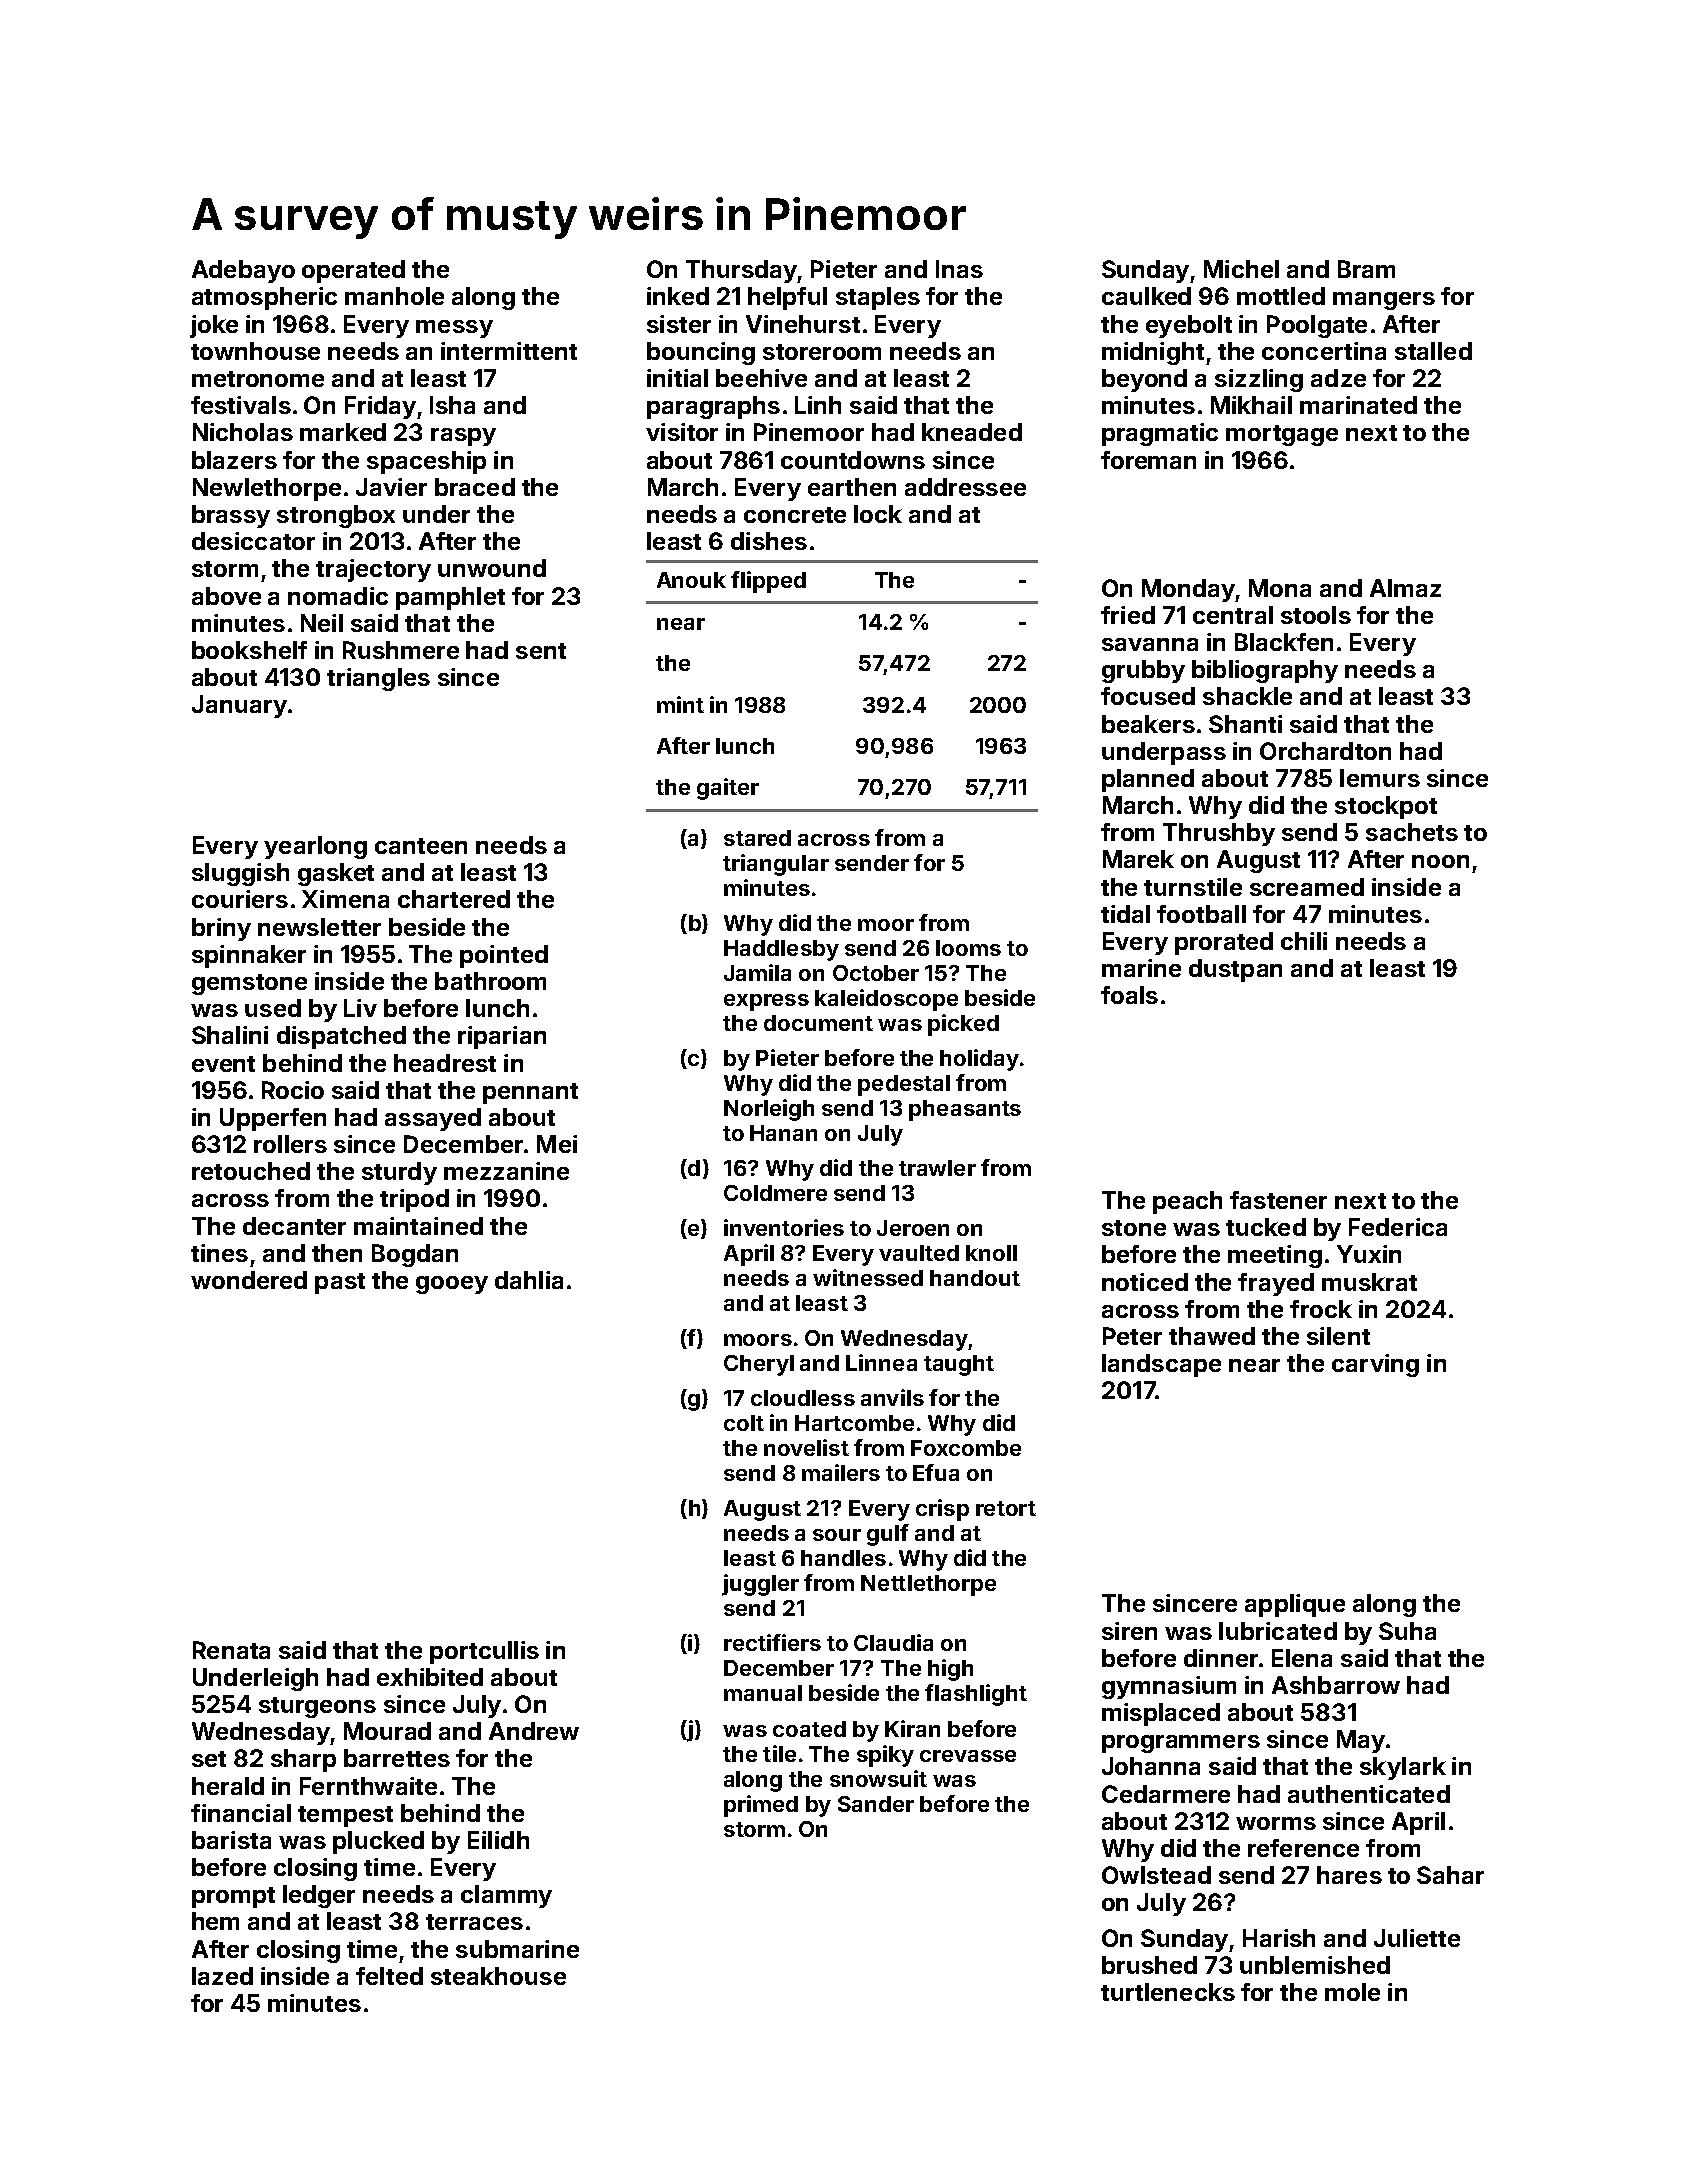 The image size is (1683, 2178). I want to click on mint, so click(680, 704).
